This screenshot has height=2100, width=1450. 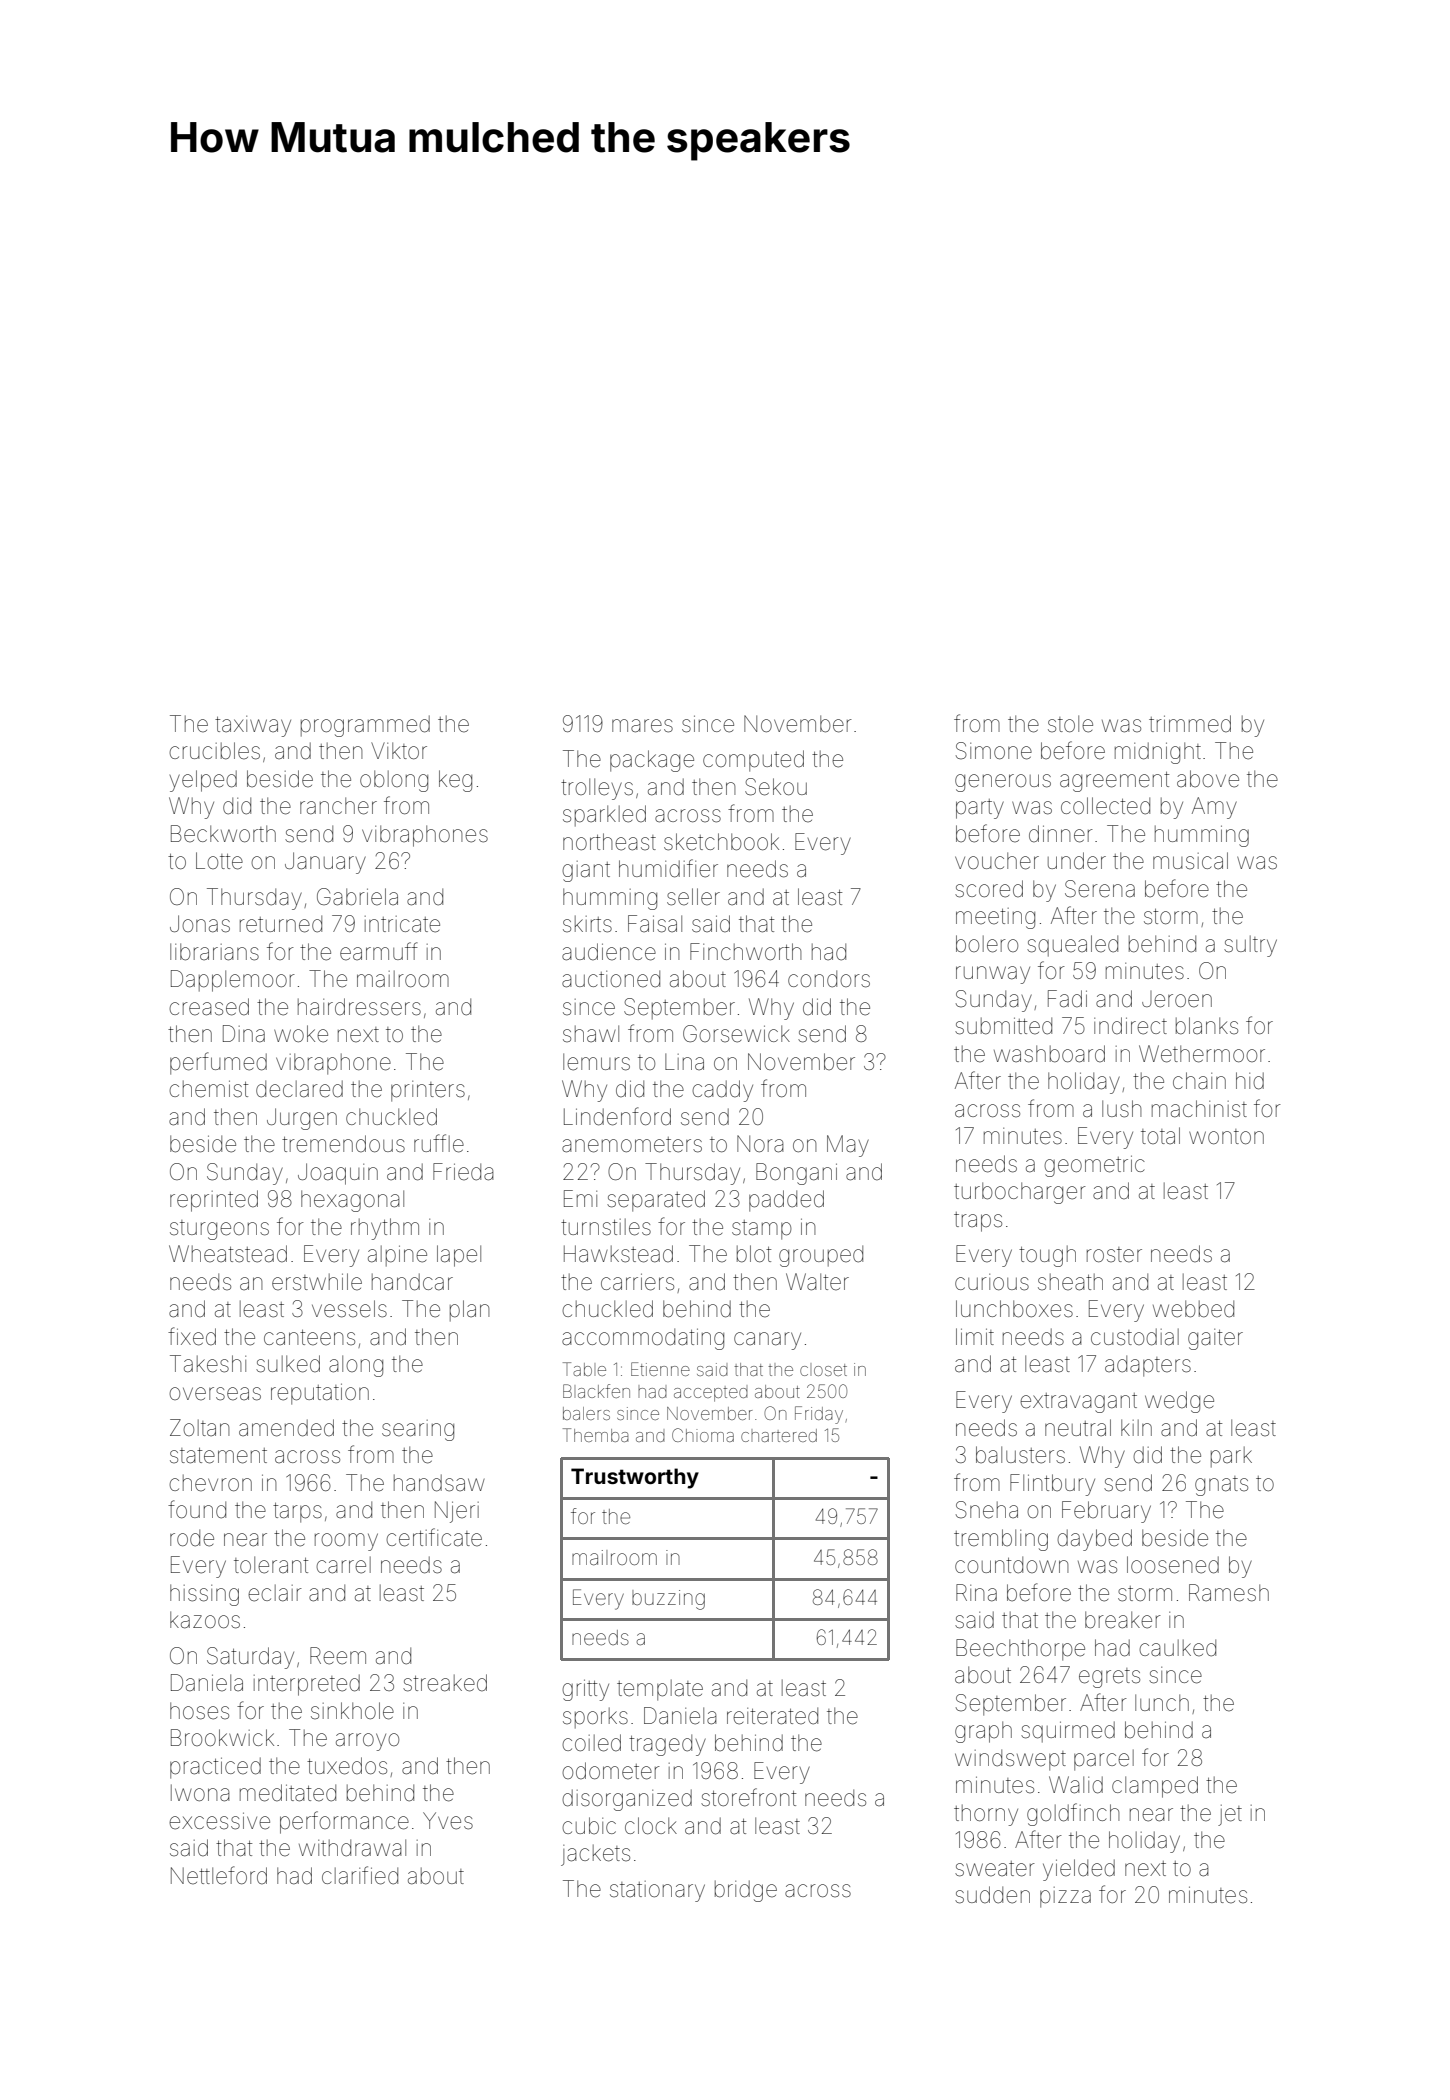 What do you see at coordinates (736, 1034) in the screenshot?
I see `Gorsewick` at bounding box center [736, 1034].
